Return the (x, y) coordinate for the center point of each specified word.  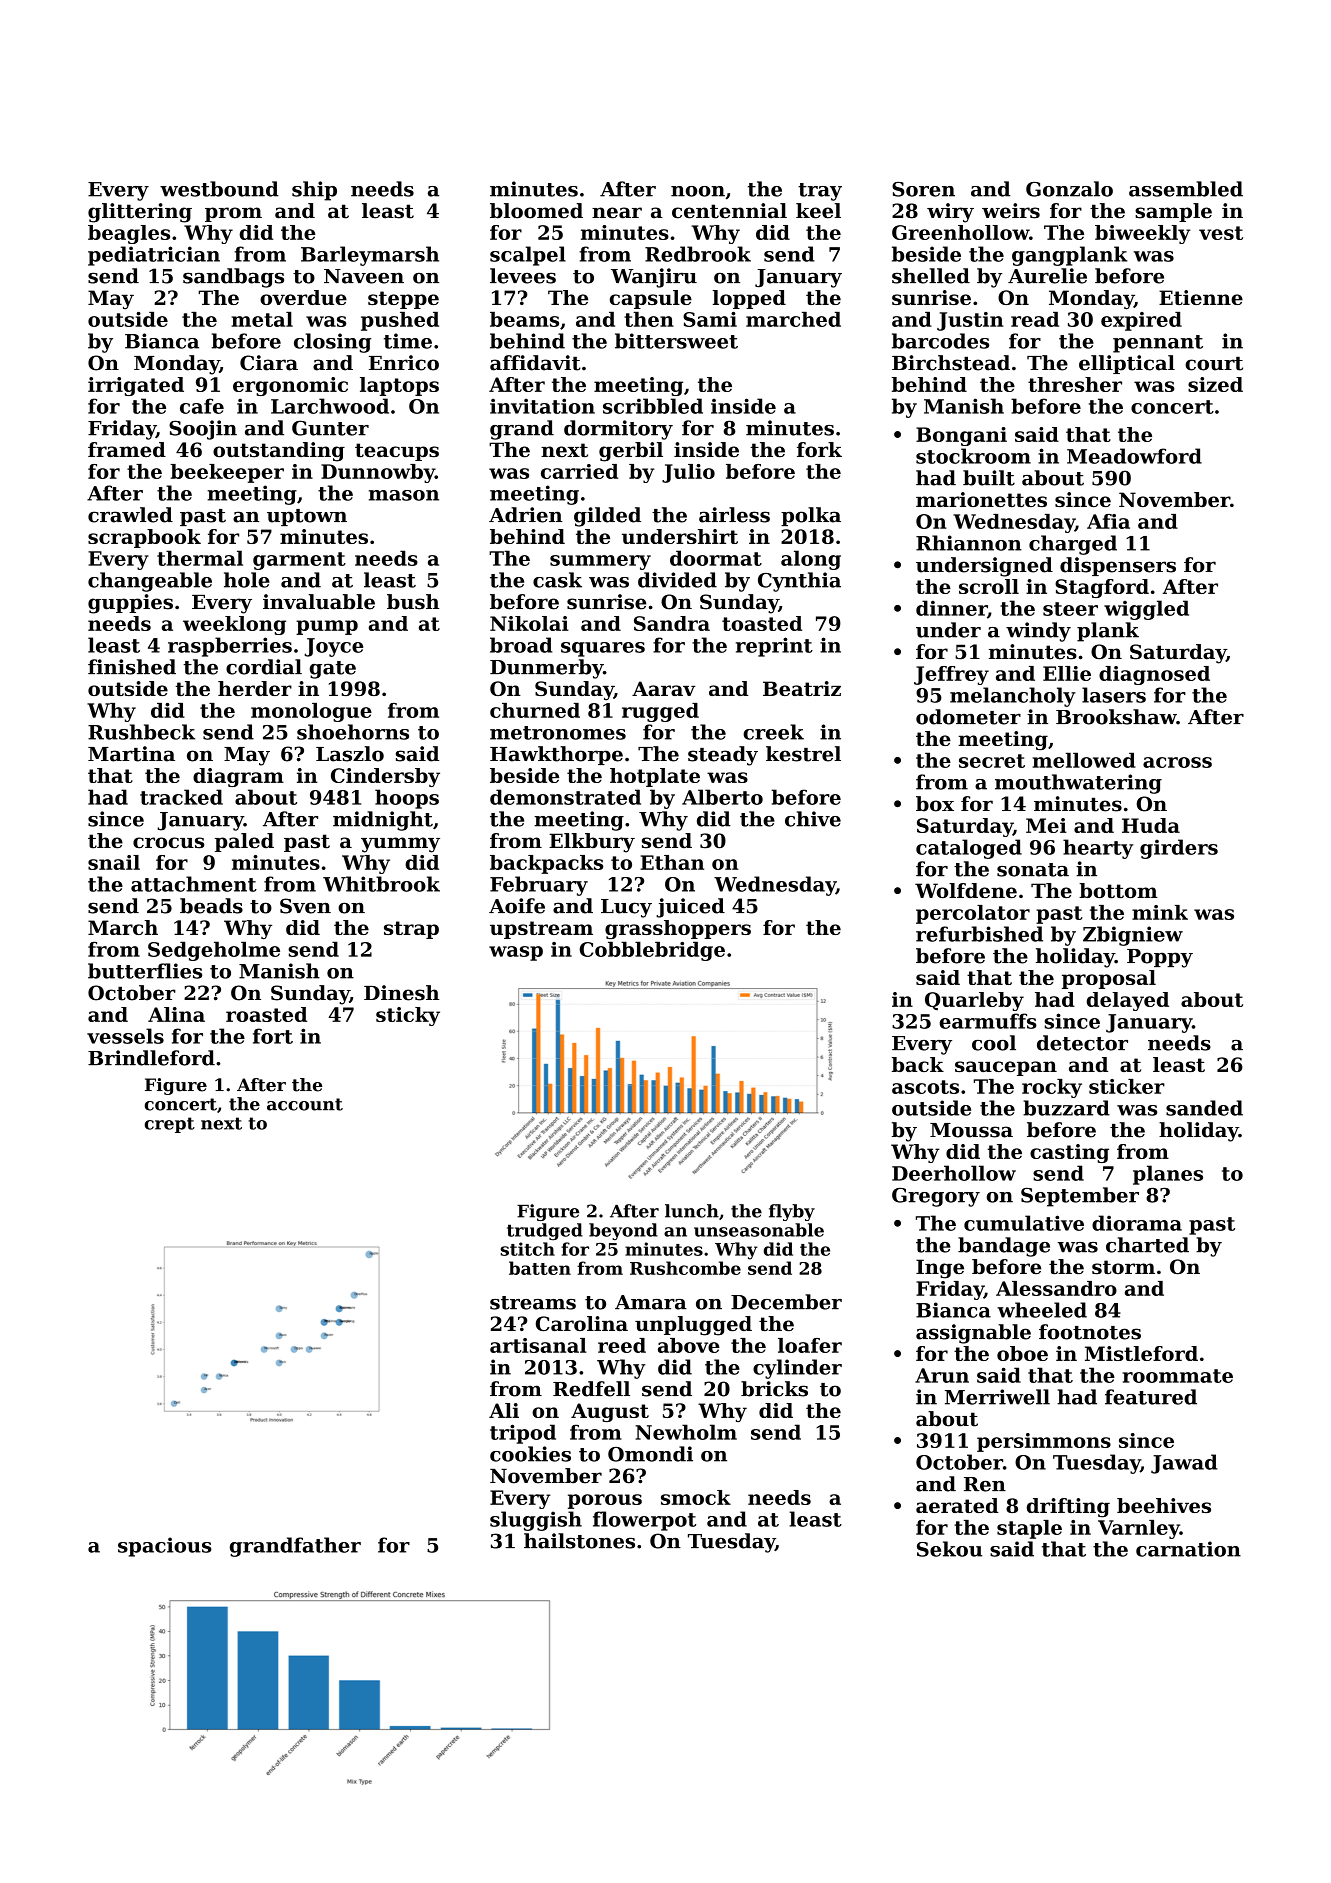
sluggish (536, 1521)
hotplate (655, 777)
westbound (219, 189)
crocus (168, 843)
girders (1179, 849)
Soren (923, 189)
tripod (523, 1434)
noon (698, 191)
